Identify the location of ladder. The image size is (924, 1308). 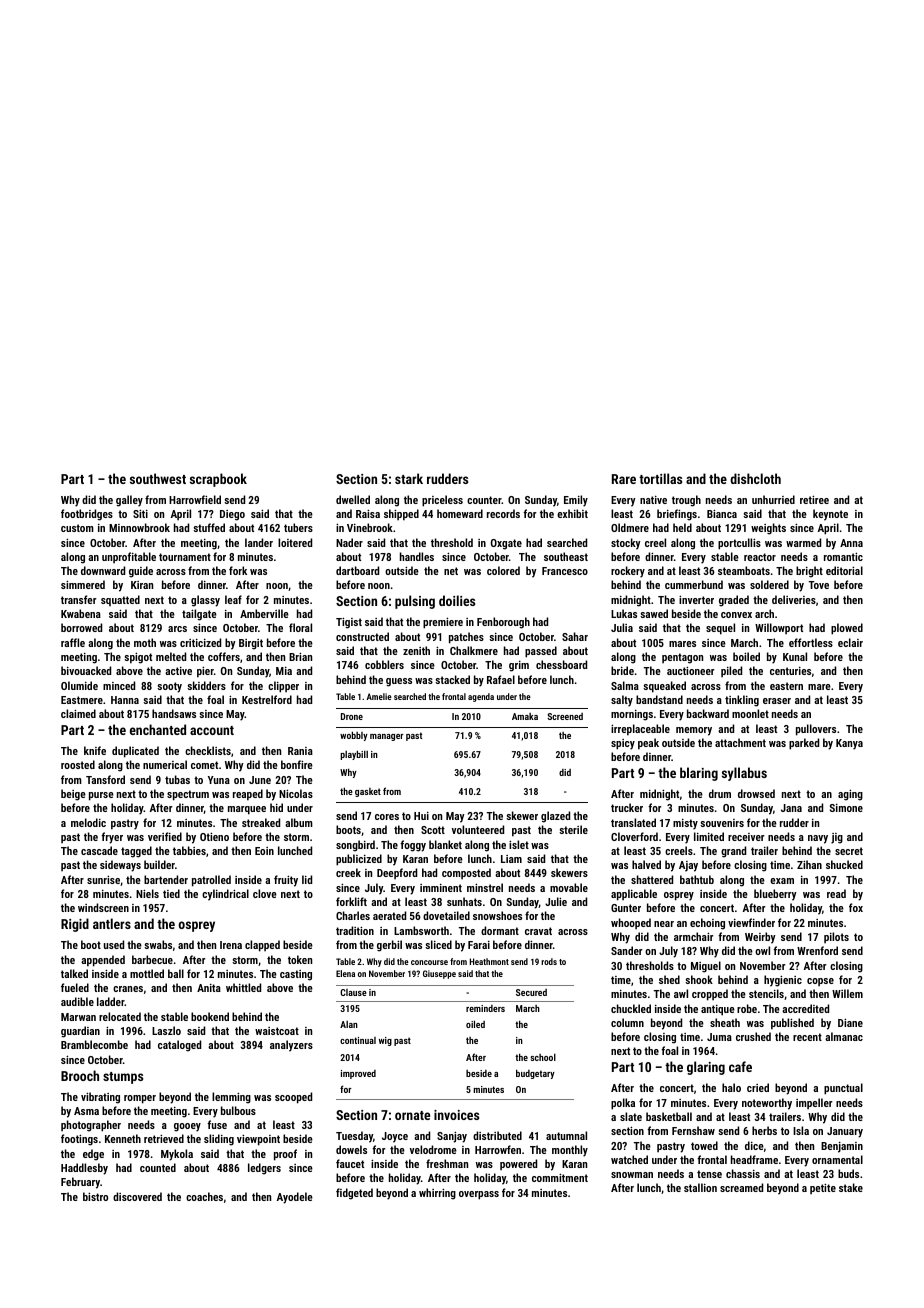
(111, 1001).
